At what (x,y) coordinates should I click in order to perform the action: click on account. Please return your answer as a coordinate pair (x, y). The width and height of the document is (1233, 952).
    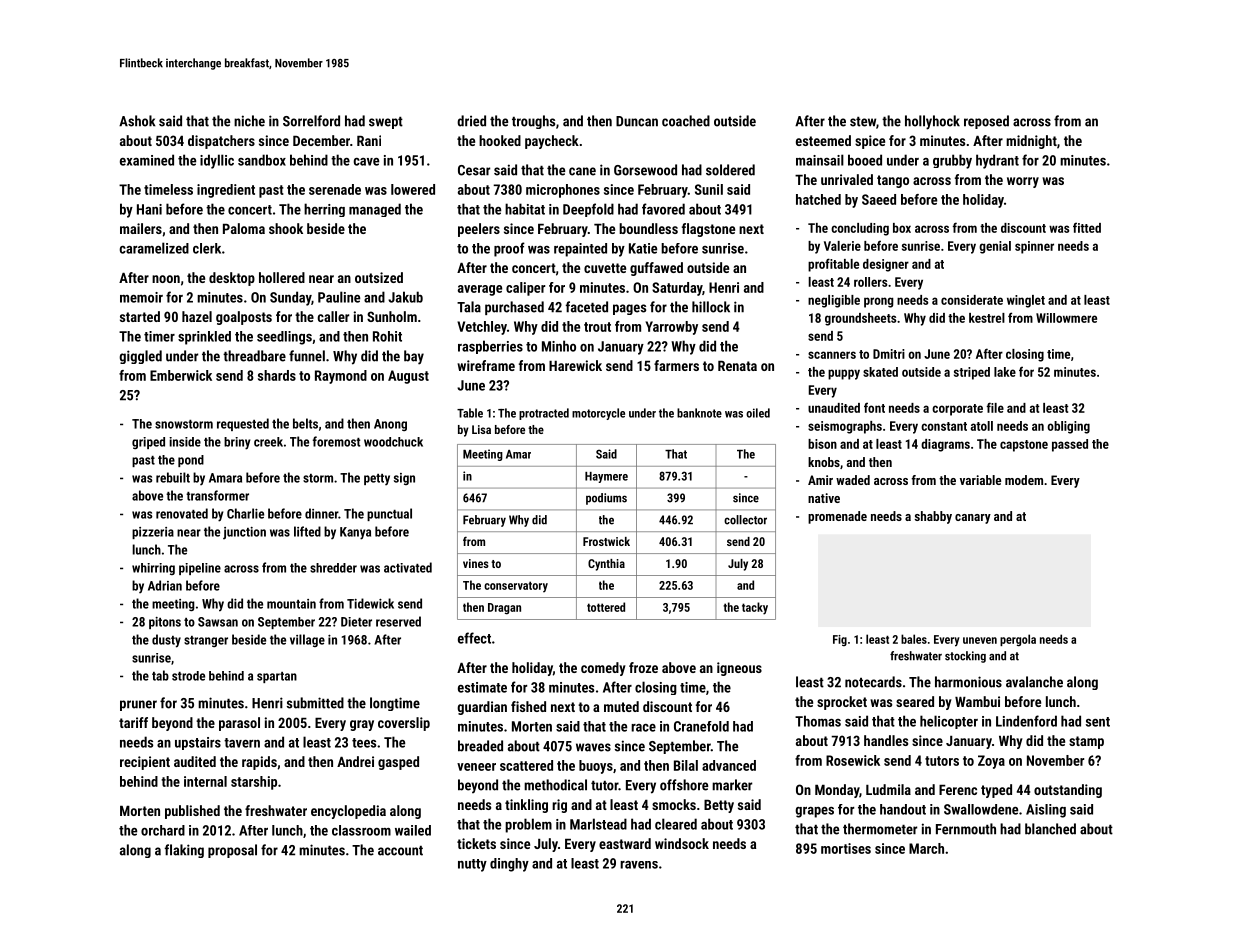
    Looking at the image, I should click on (400, 851).
